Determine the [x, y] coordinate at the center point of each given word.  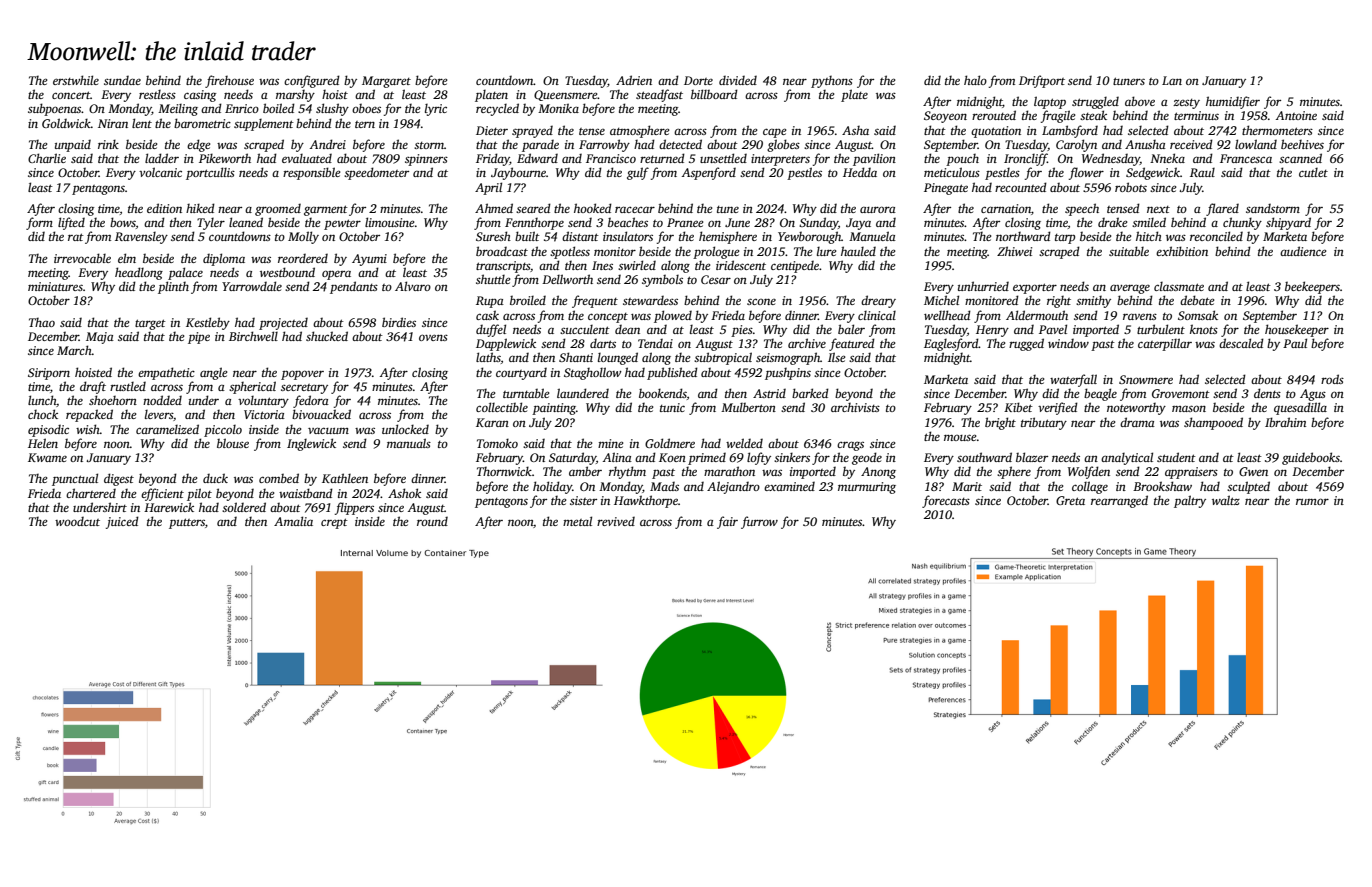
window [1068, 343]
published [672, 373]
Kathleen [345, 478]
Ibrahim [1285, 422]
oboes [366, 108]
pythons [832, 82]
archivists [855, 407]
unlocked [405, 429]
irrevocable [82, 258]
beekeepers [1312, 287]
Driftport [1042, 81]
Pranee [685, 222]
